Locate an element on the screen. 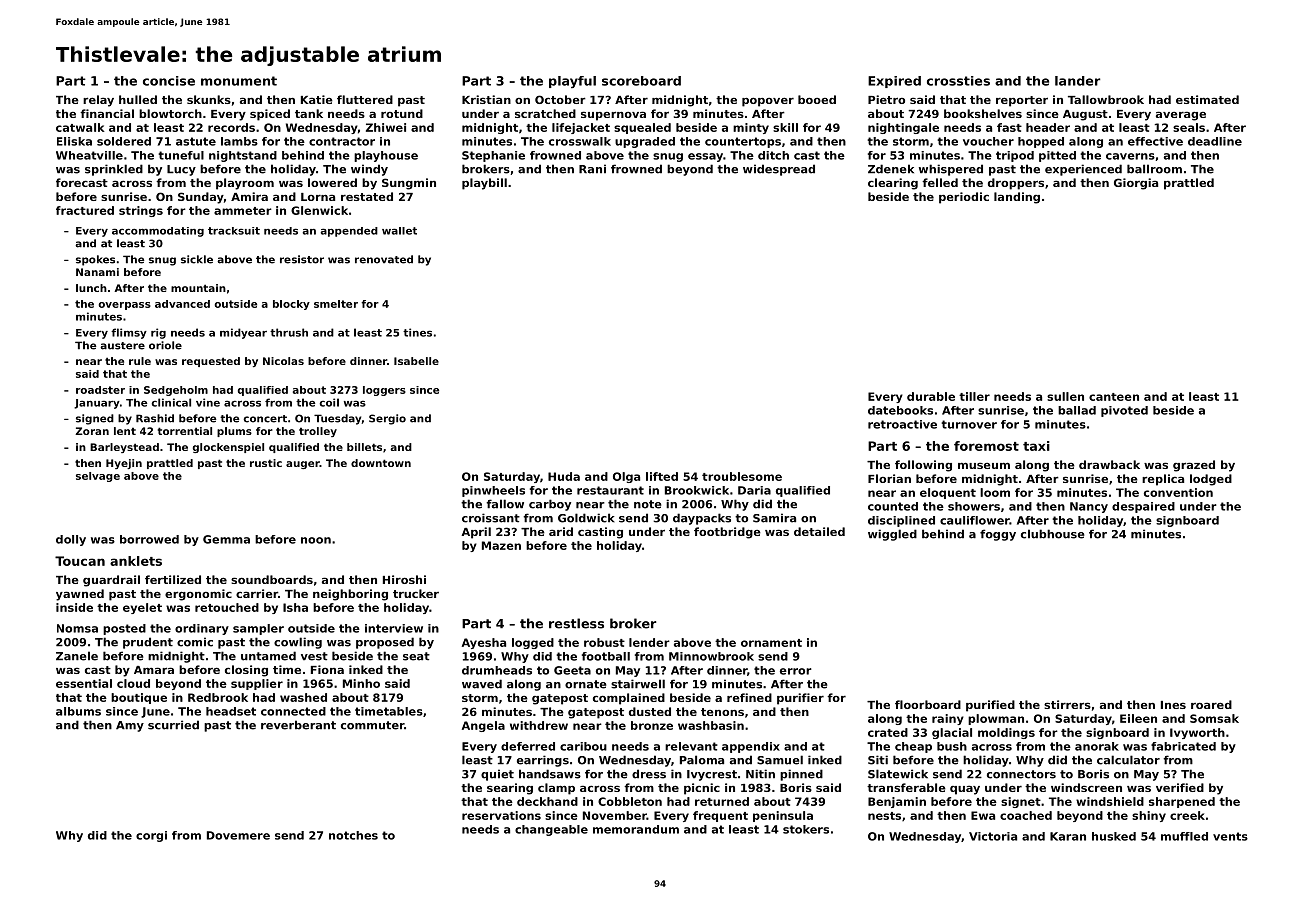 The width and height of the screenshot is (1308, 924). Isabelle is located at coordinates (416, 361).
